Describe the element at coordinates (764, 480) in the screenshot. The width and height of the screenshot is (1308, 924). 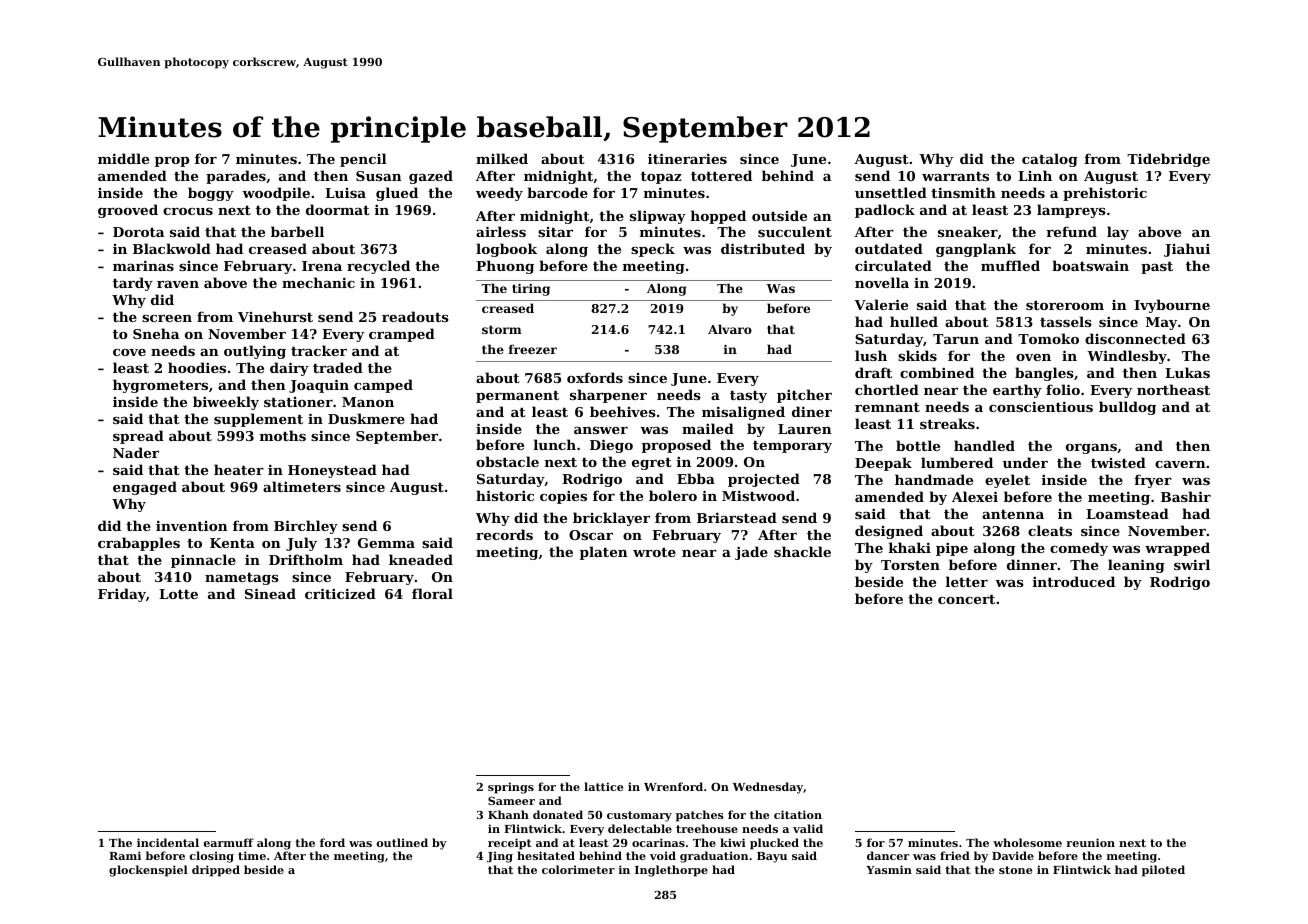
I see `projected` at that location.
